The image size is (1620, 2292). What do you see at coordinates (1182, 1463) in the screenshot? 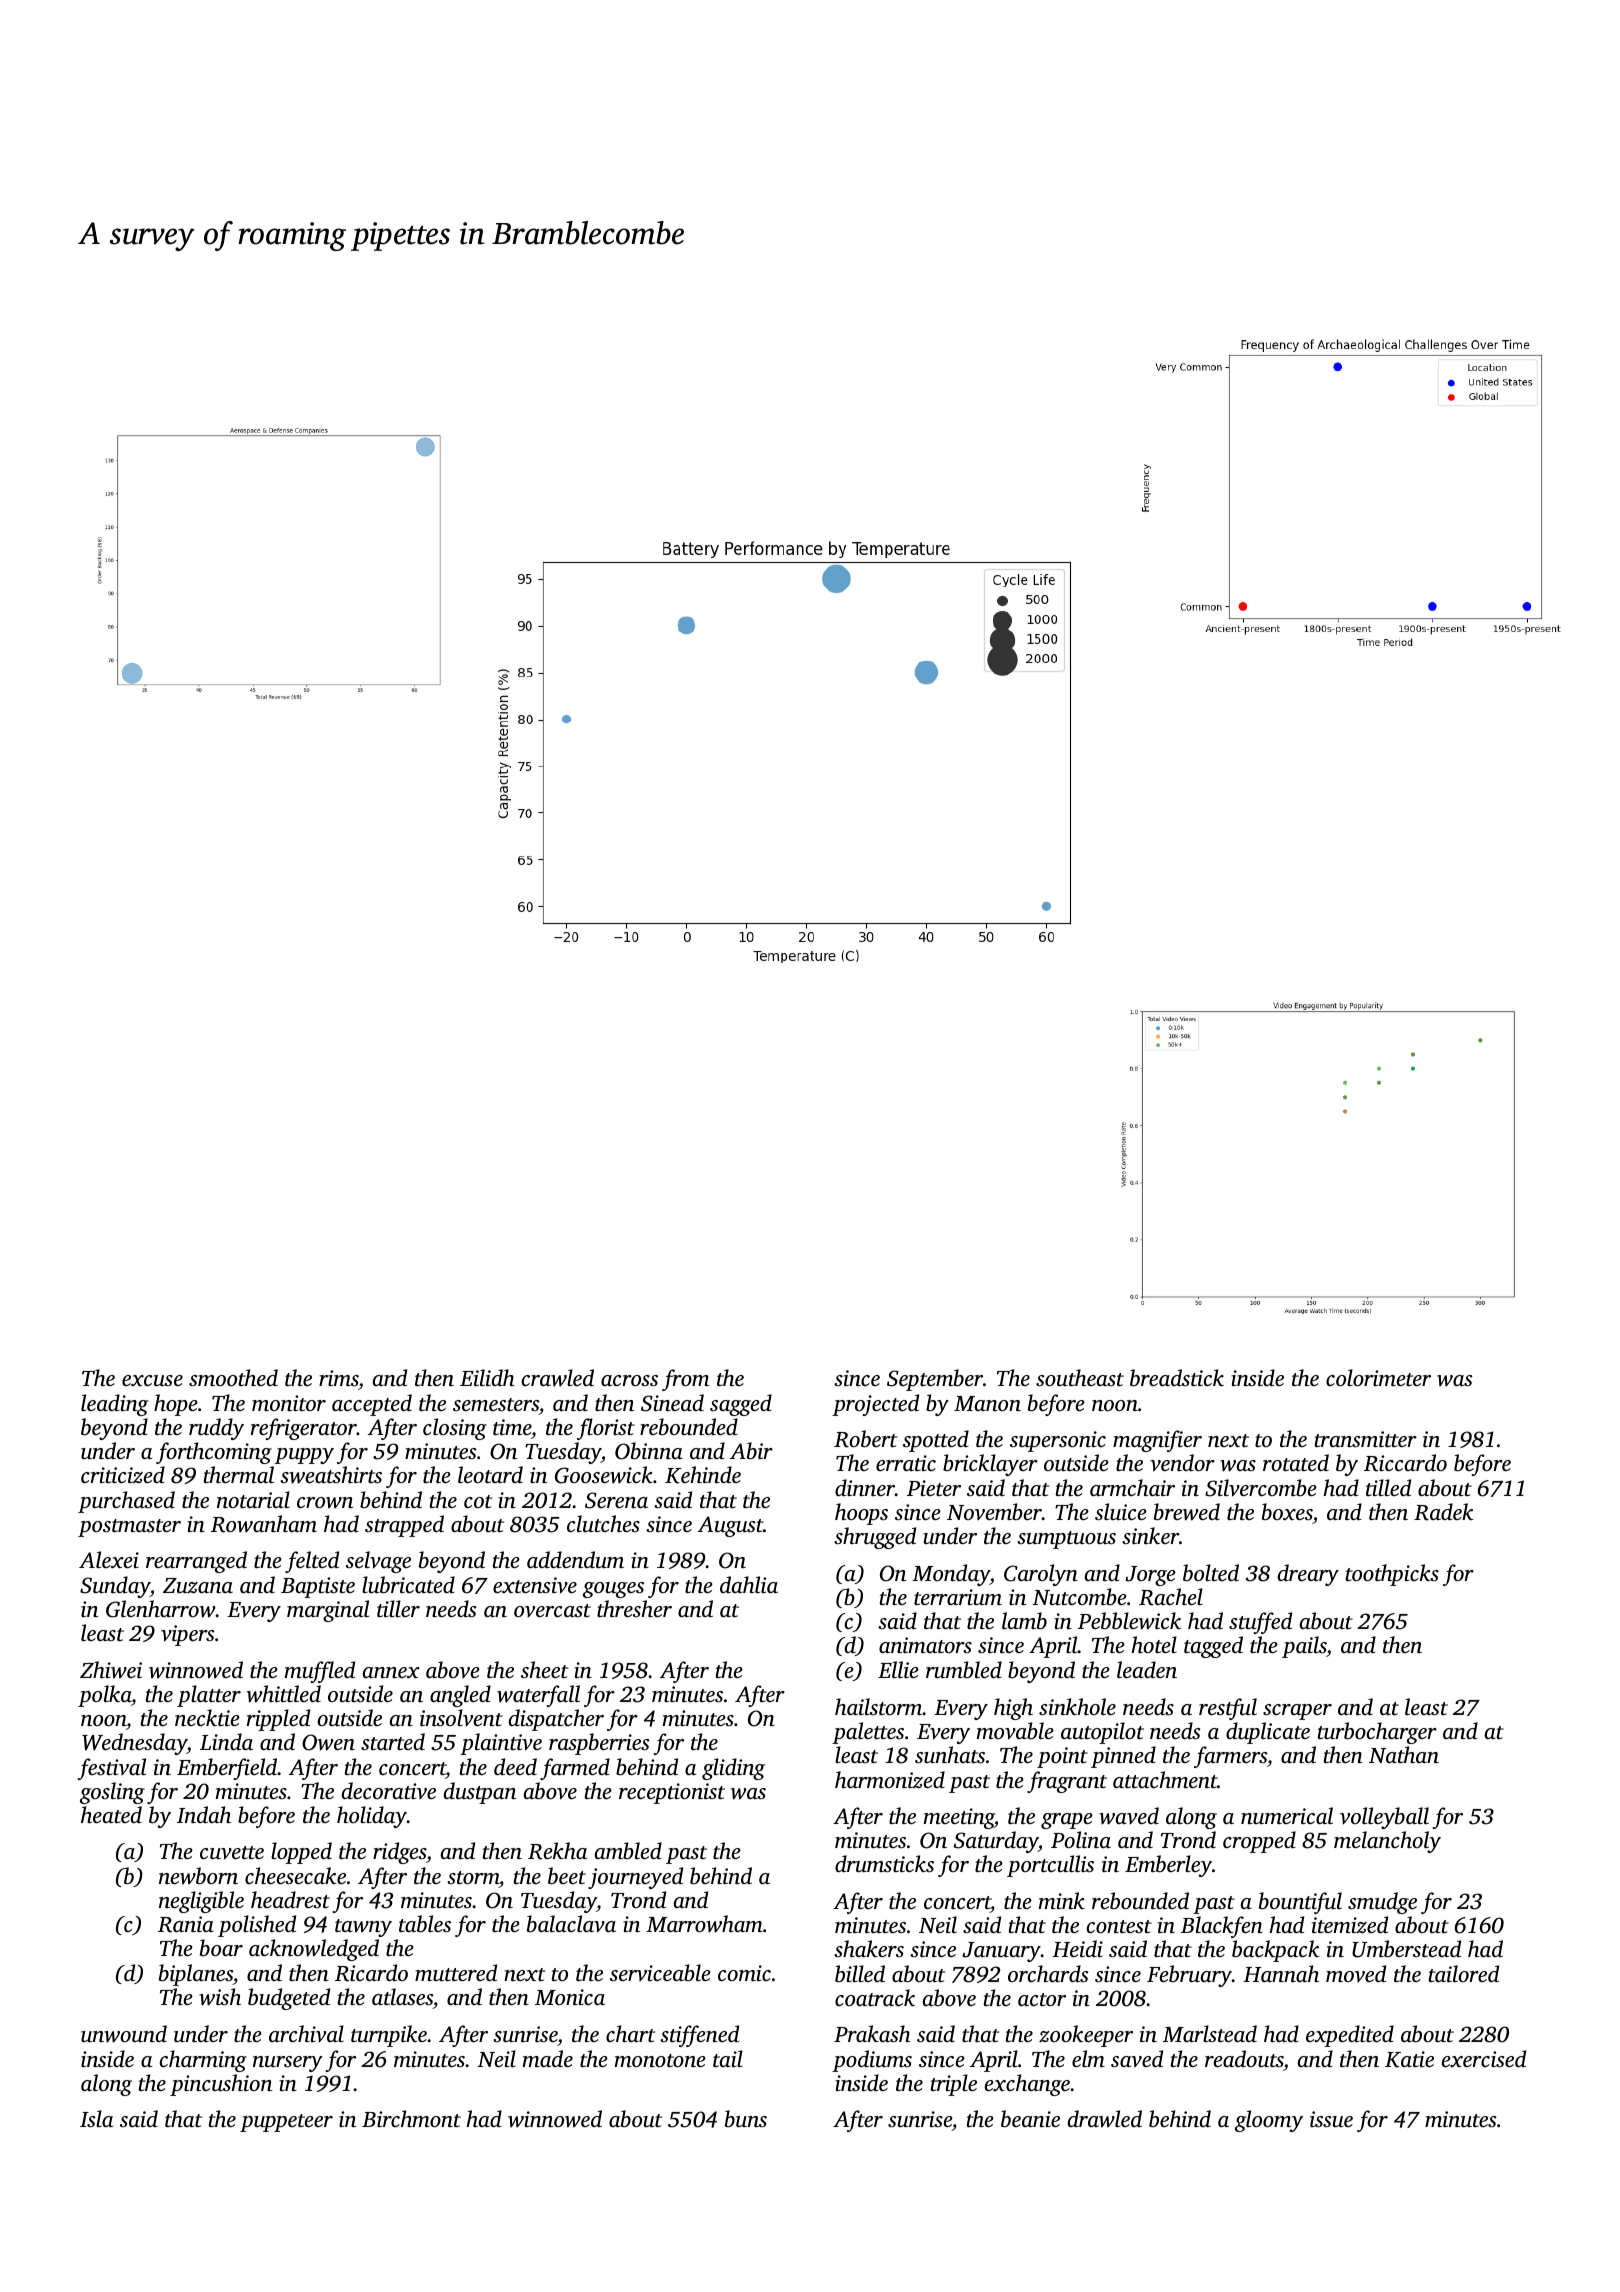
I see `vendor` at bounding box center [1182, 1463].
